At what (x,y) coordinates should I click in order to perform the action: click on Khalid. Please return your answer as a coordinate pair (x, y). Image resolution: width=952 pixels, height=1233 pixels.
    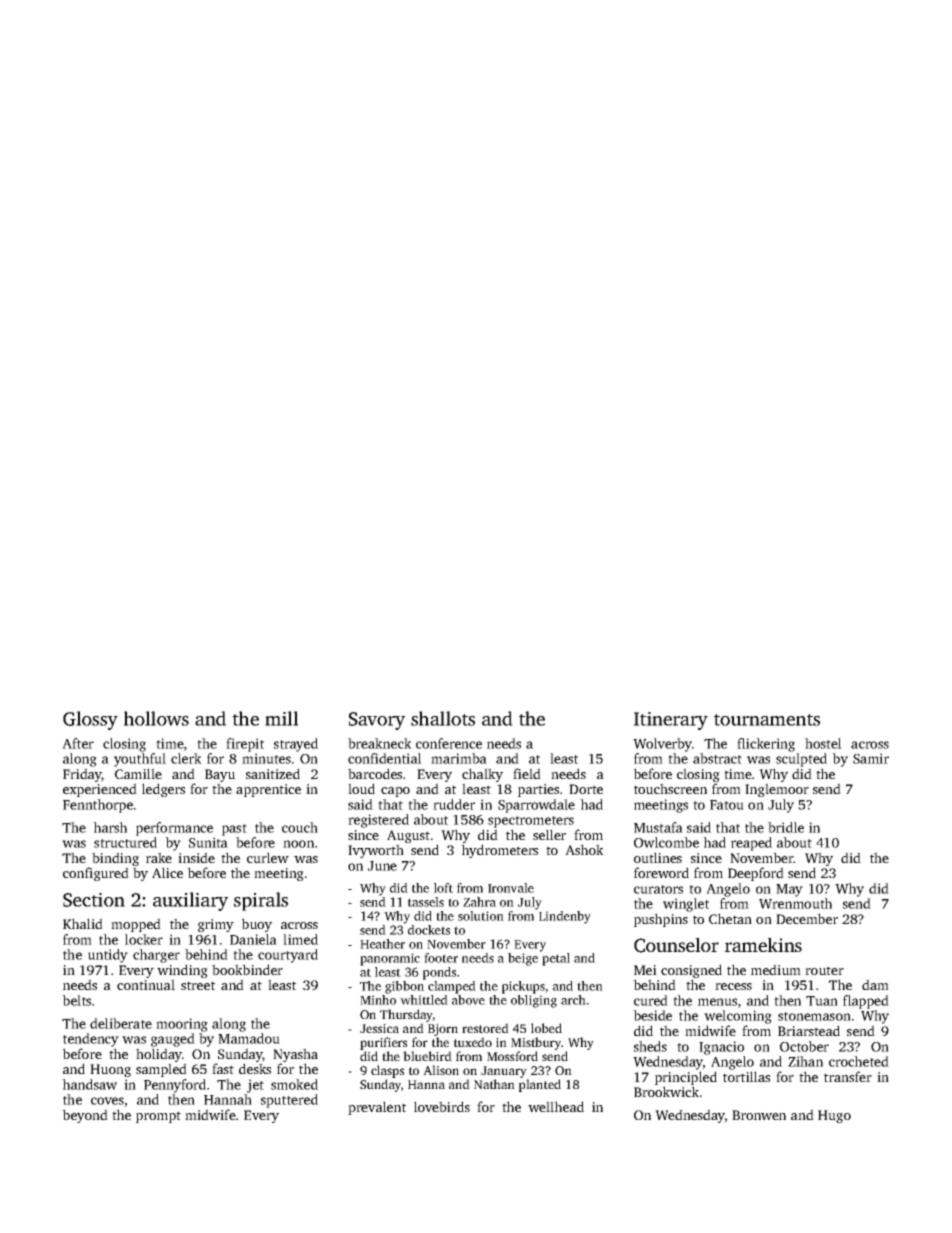
    Looking at the image, I should click on (83, 923).
